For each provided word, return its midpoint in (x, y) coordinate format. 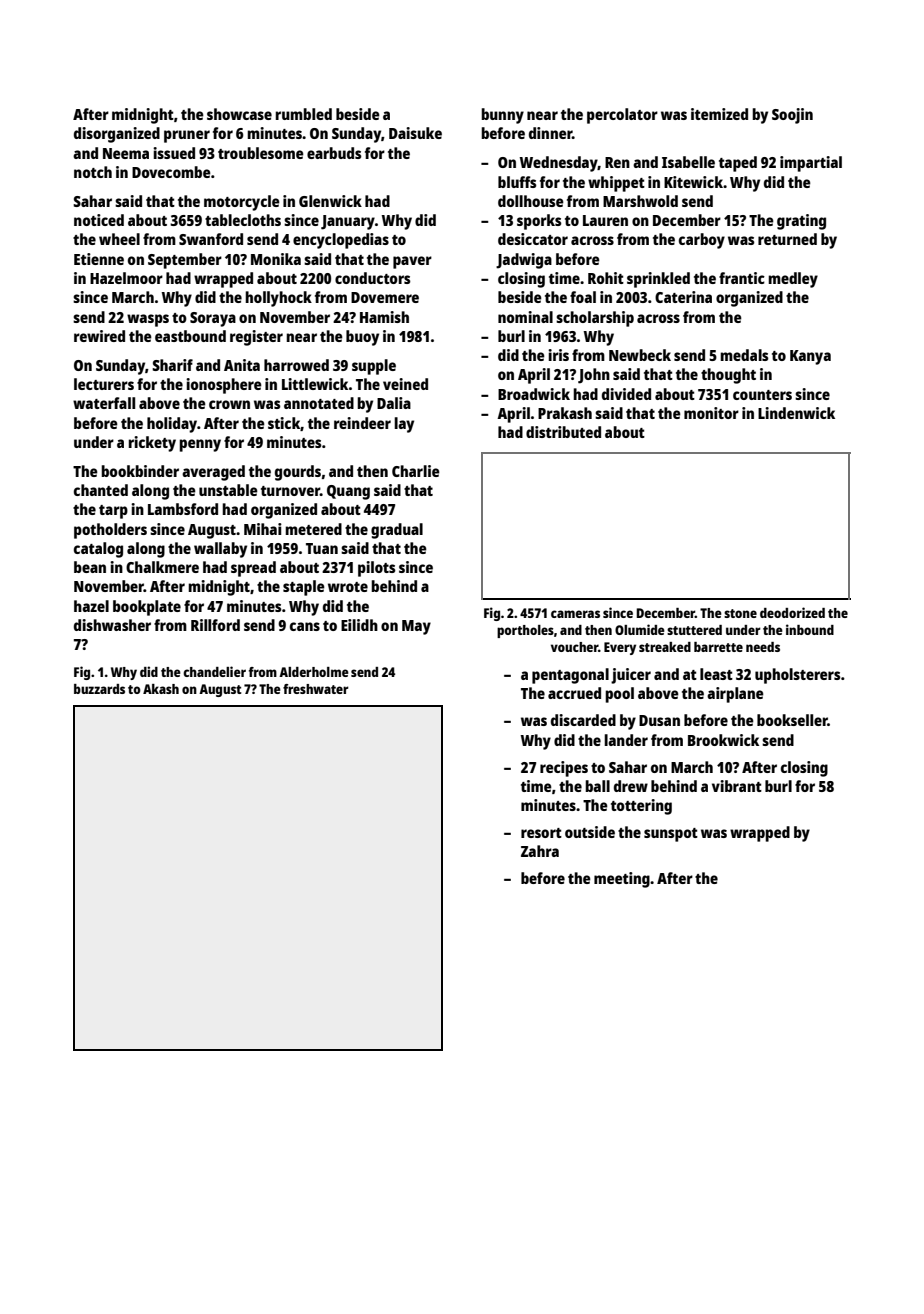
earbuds (334, 153)
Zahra (540, 851)
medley (793, 280)
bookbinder (140, 471)
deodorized (792, 612)
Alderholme (314, 672)
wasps (148, 320)
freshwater (316, 689)
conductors (373, 278)
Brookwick (723, 740)
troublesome (261, 153)
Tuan (322, 548)
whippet (616, 184)
